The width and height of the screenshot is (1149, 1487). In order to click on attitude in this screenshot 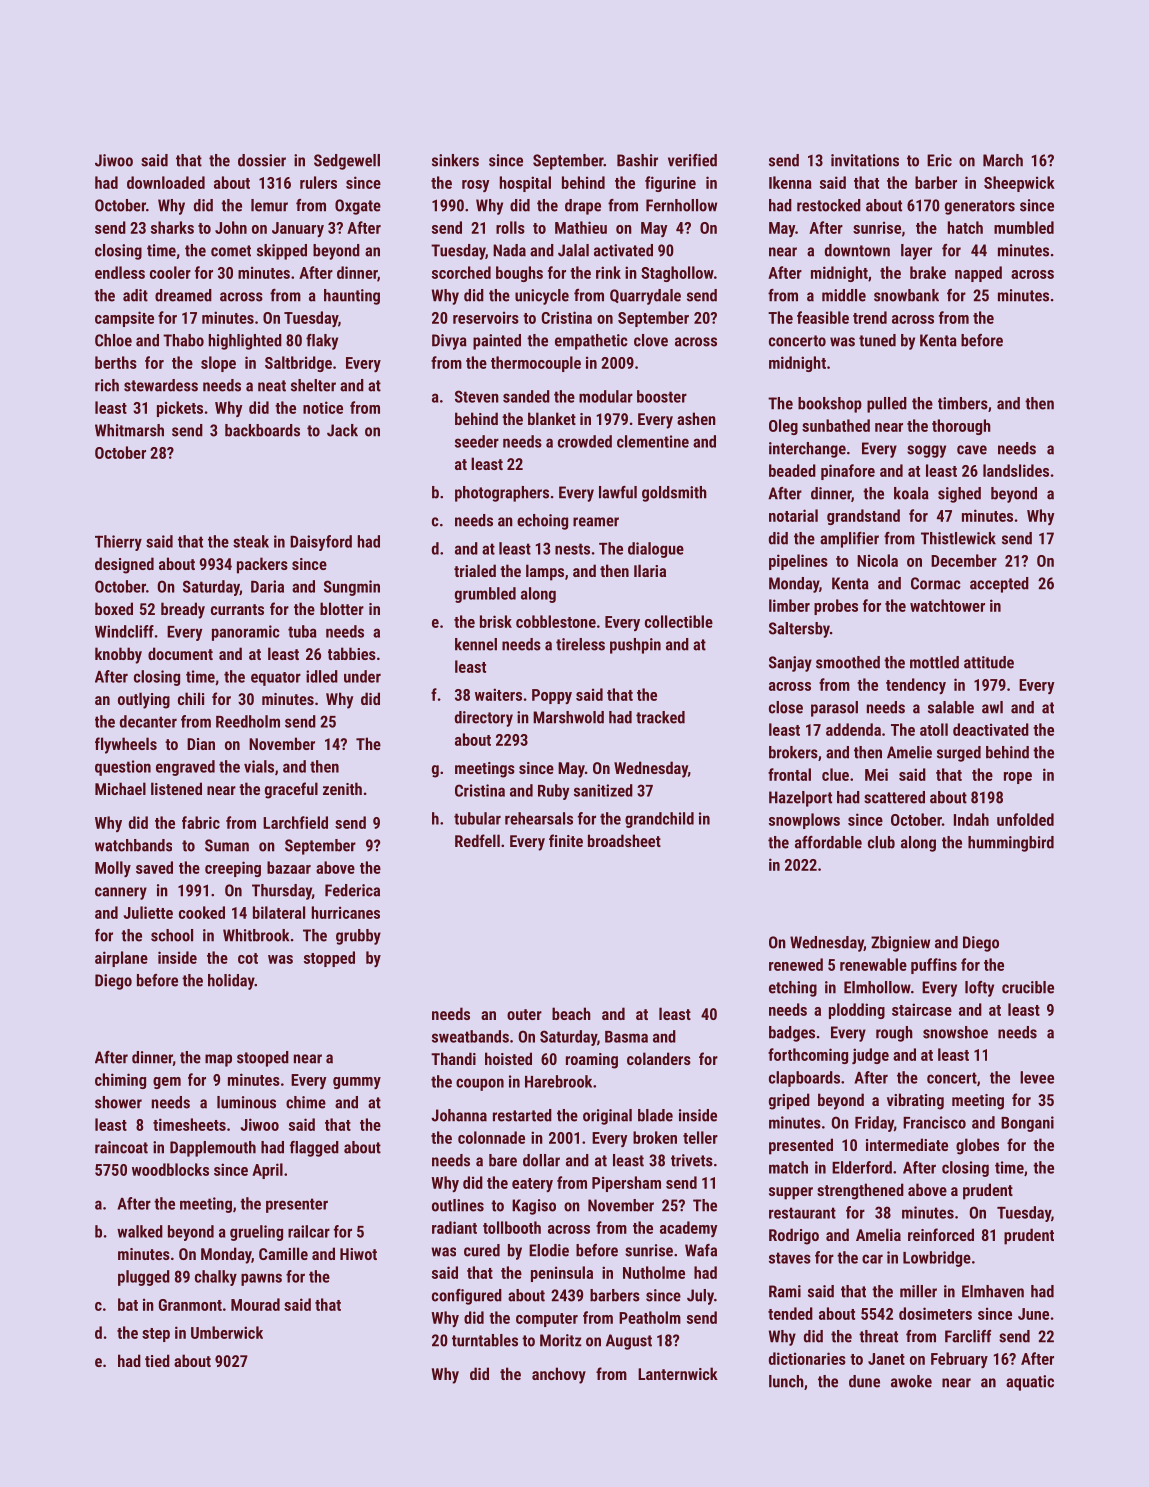, I will do `click(989, 662)`.
